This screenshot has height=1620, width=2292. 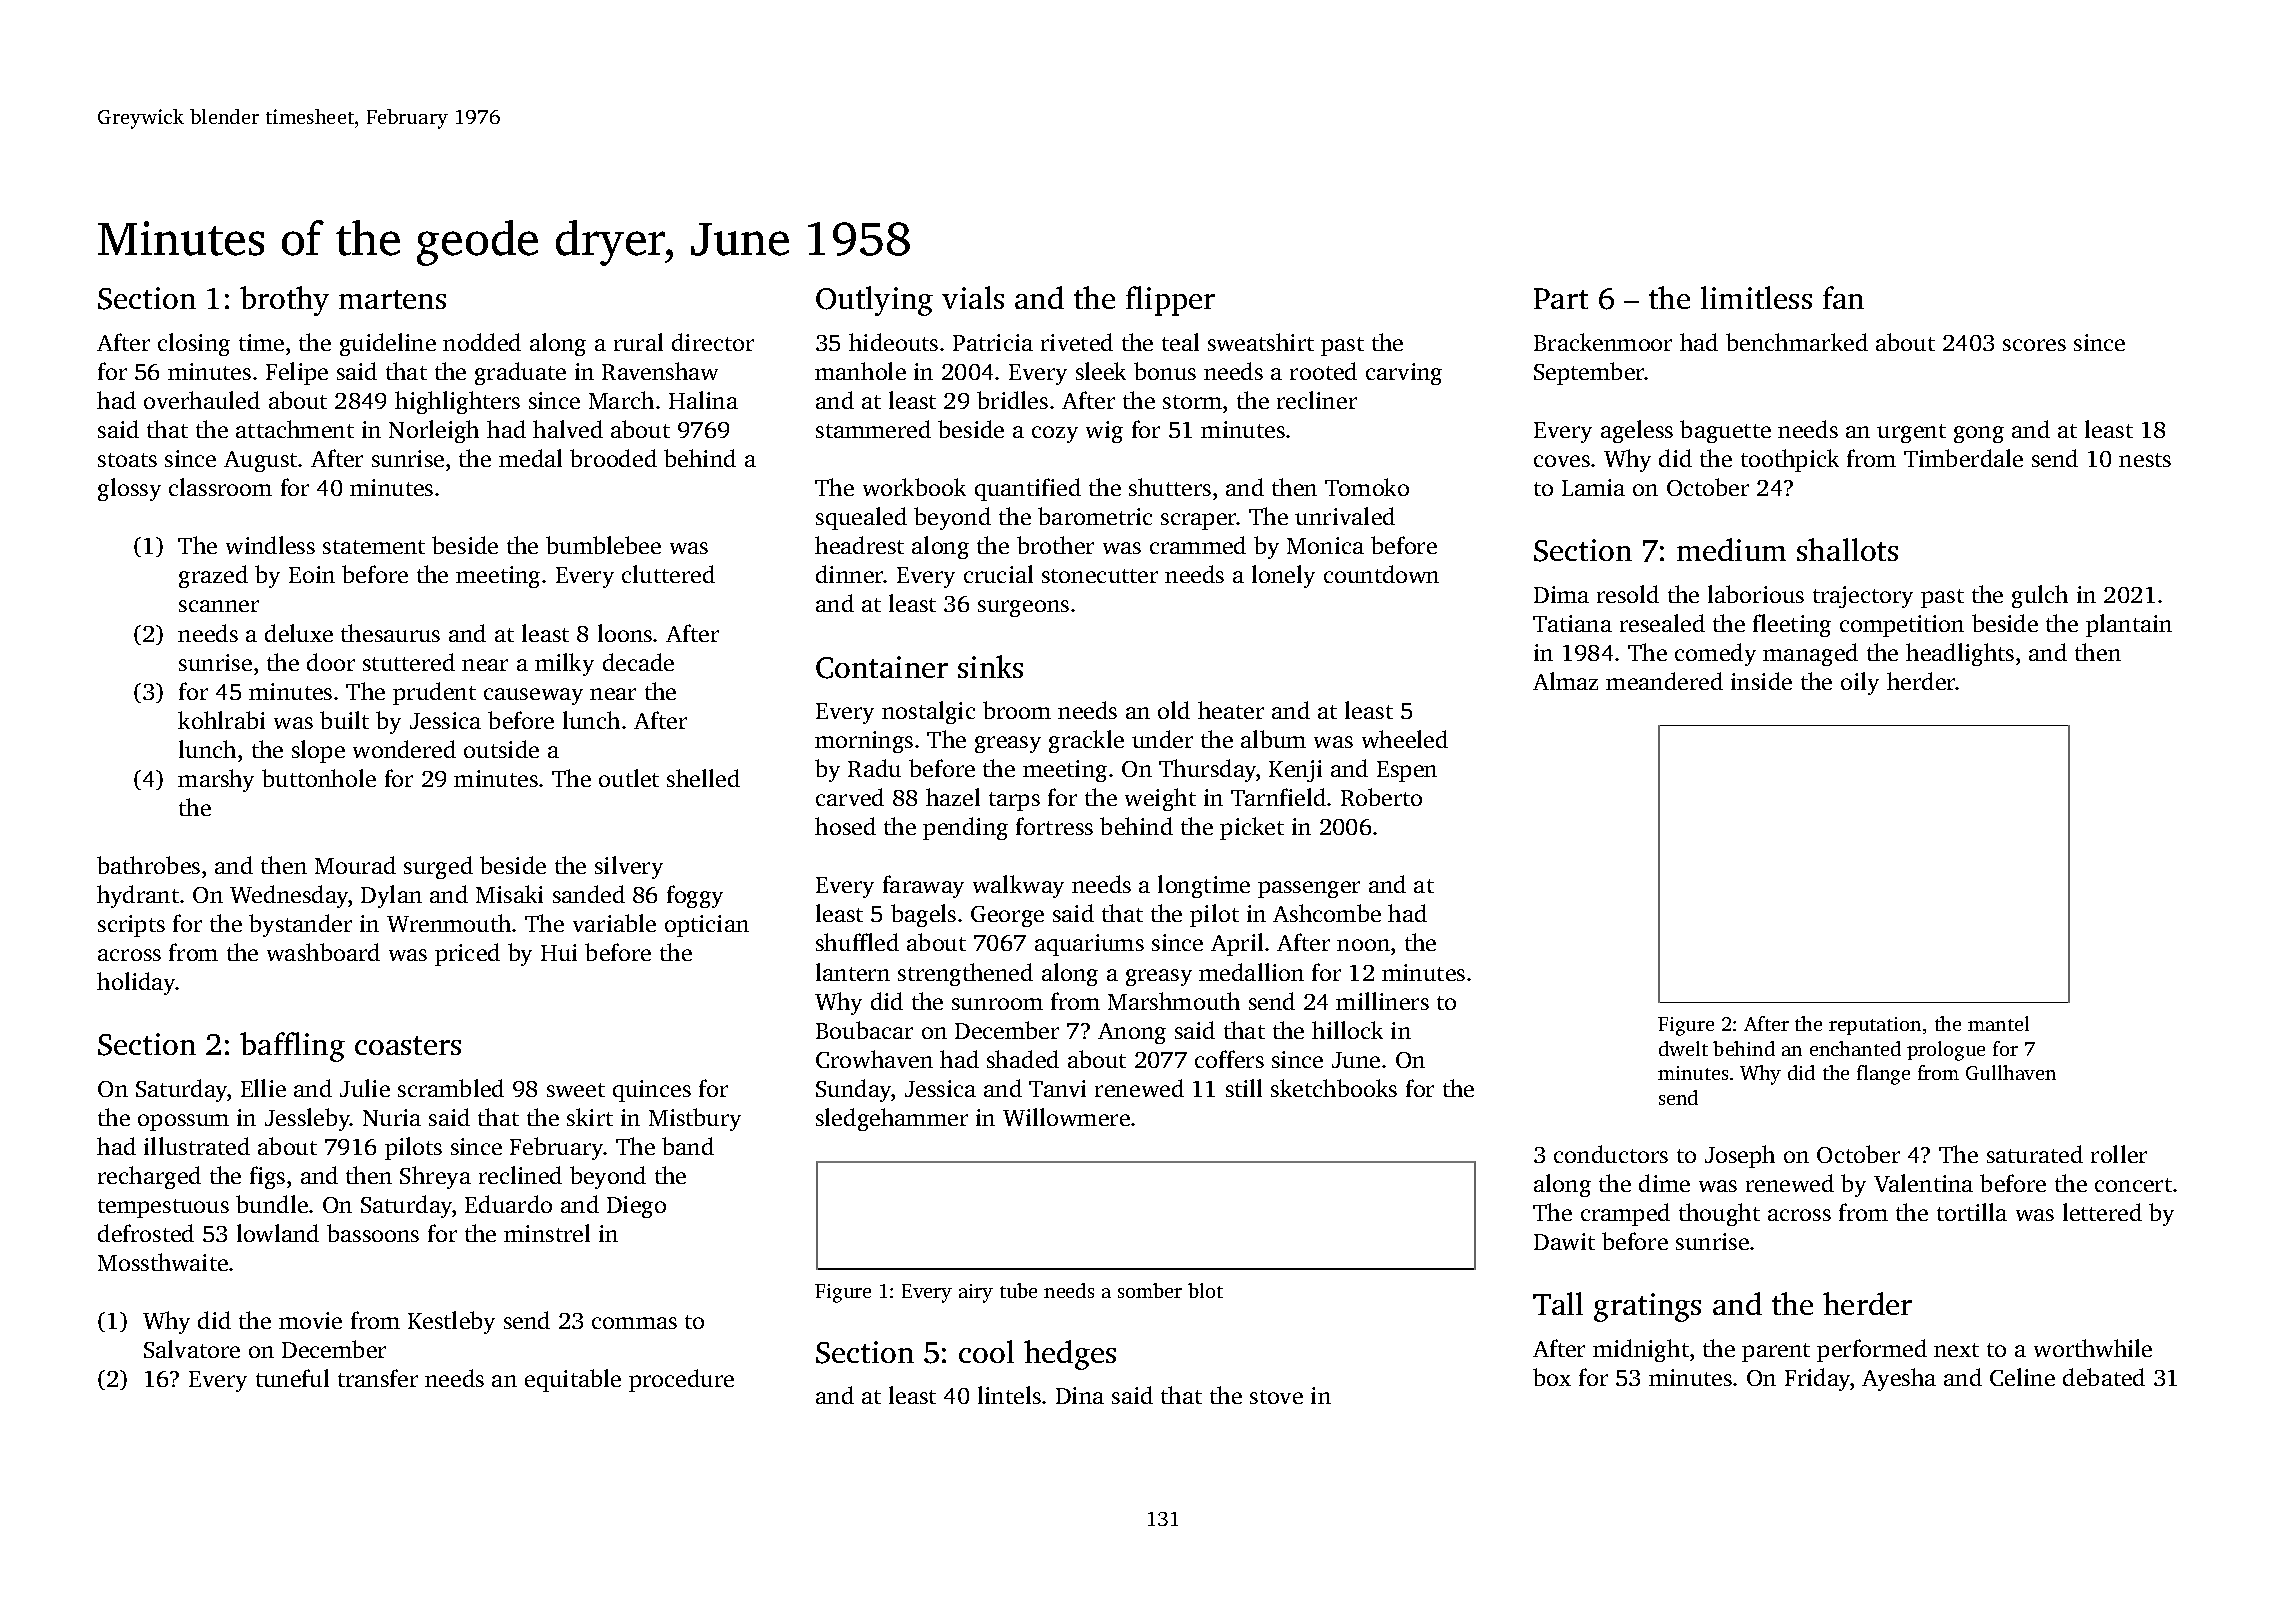 What do you see at coordinates (573, 1380) in the screenshot?
I see `equitable` at bounding box center [573, 1380].
